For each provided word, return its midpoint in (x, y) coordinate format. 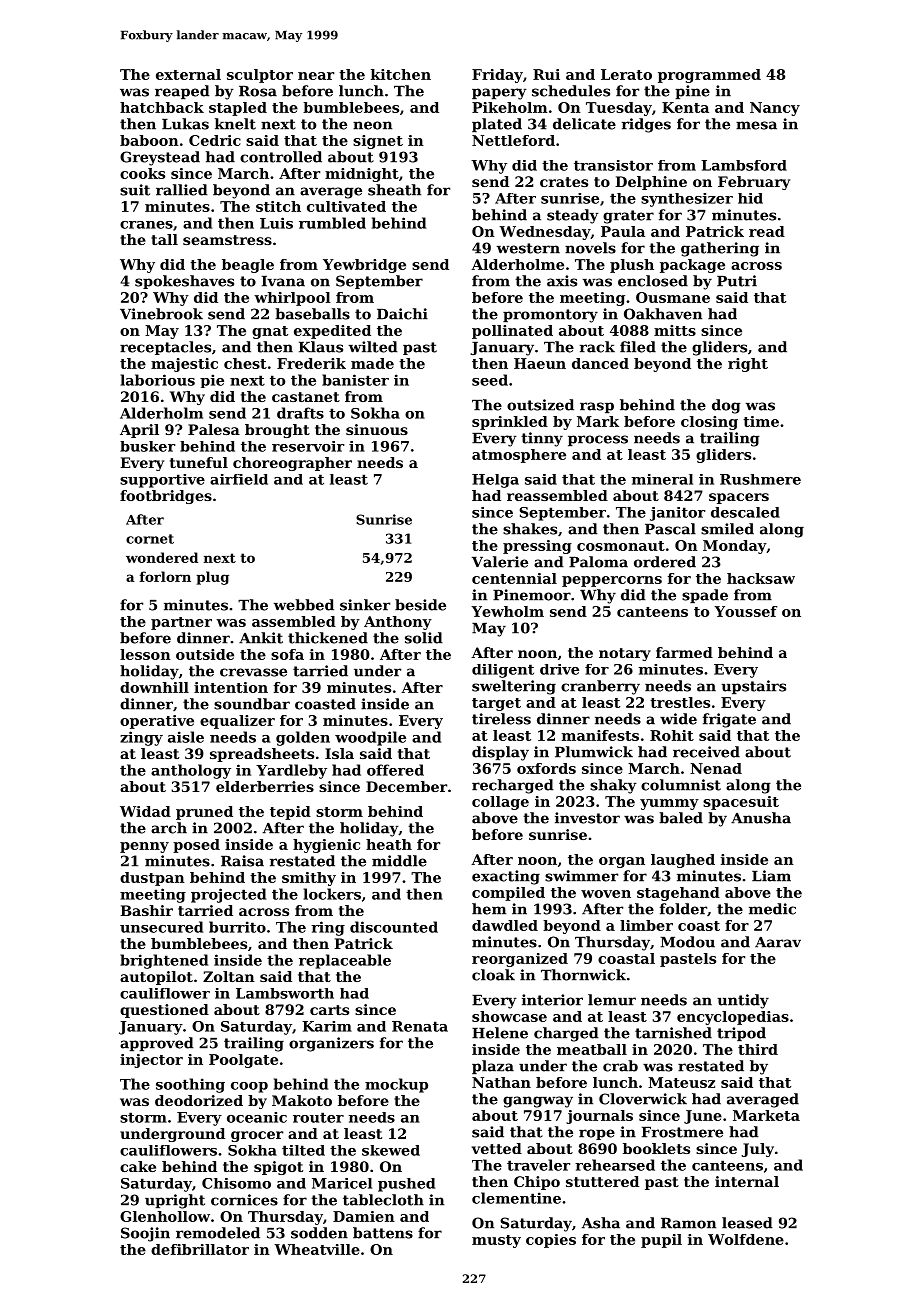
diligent (503, 671)
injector (151, 1061)
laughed (683, 861)
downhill (154, 687)
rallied (182, 190)
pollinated (512, 332)
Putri (737, 281)
